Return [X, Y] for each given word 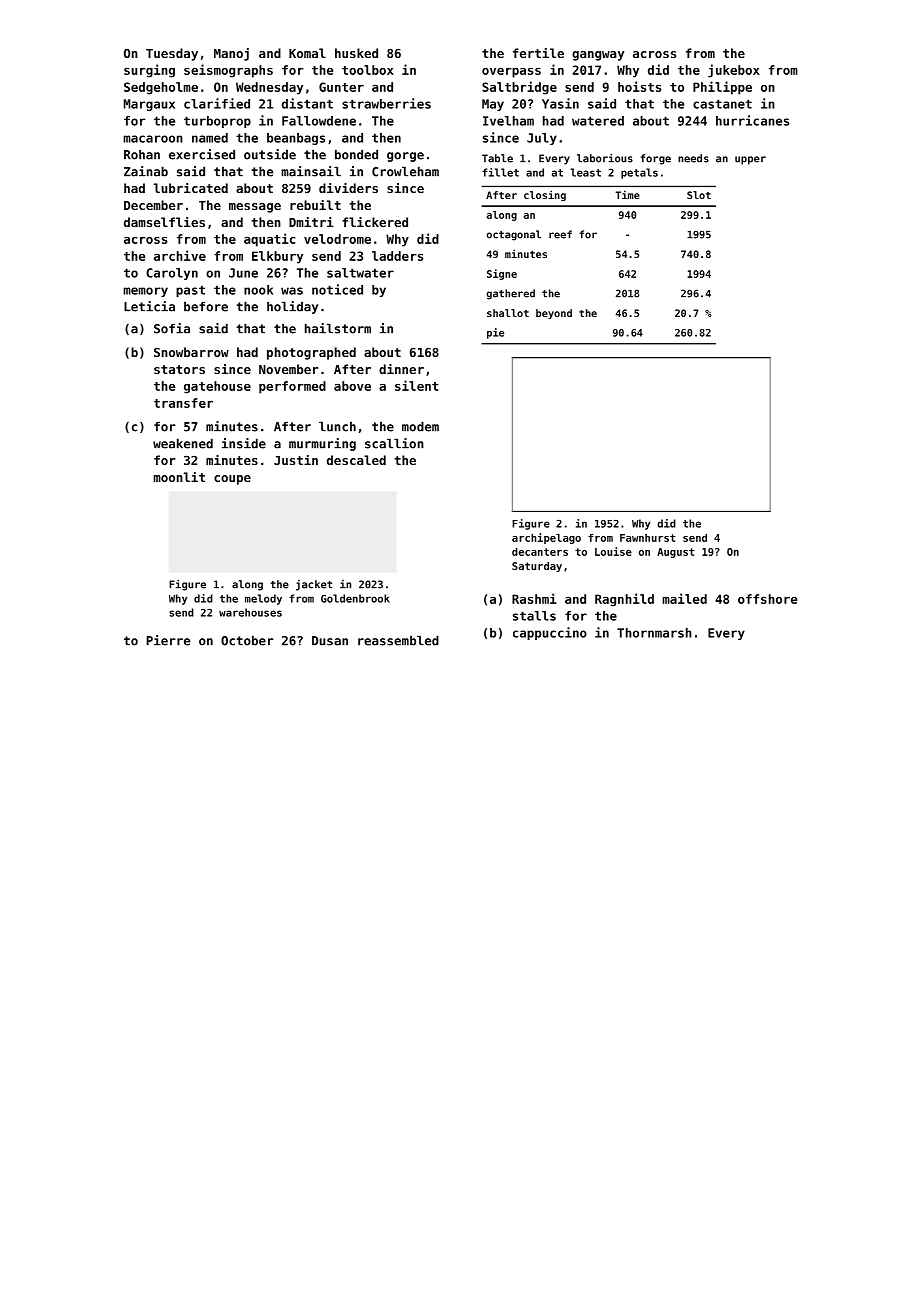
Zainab [146, 171]
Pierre [168, 640]
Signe [502, 274]
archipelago [546, 538]
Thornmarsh [654, 633]
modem [420, 426]
